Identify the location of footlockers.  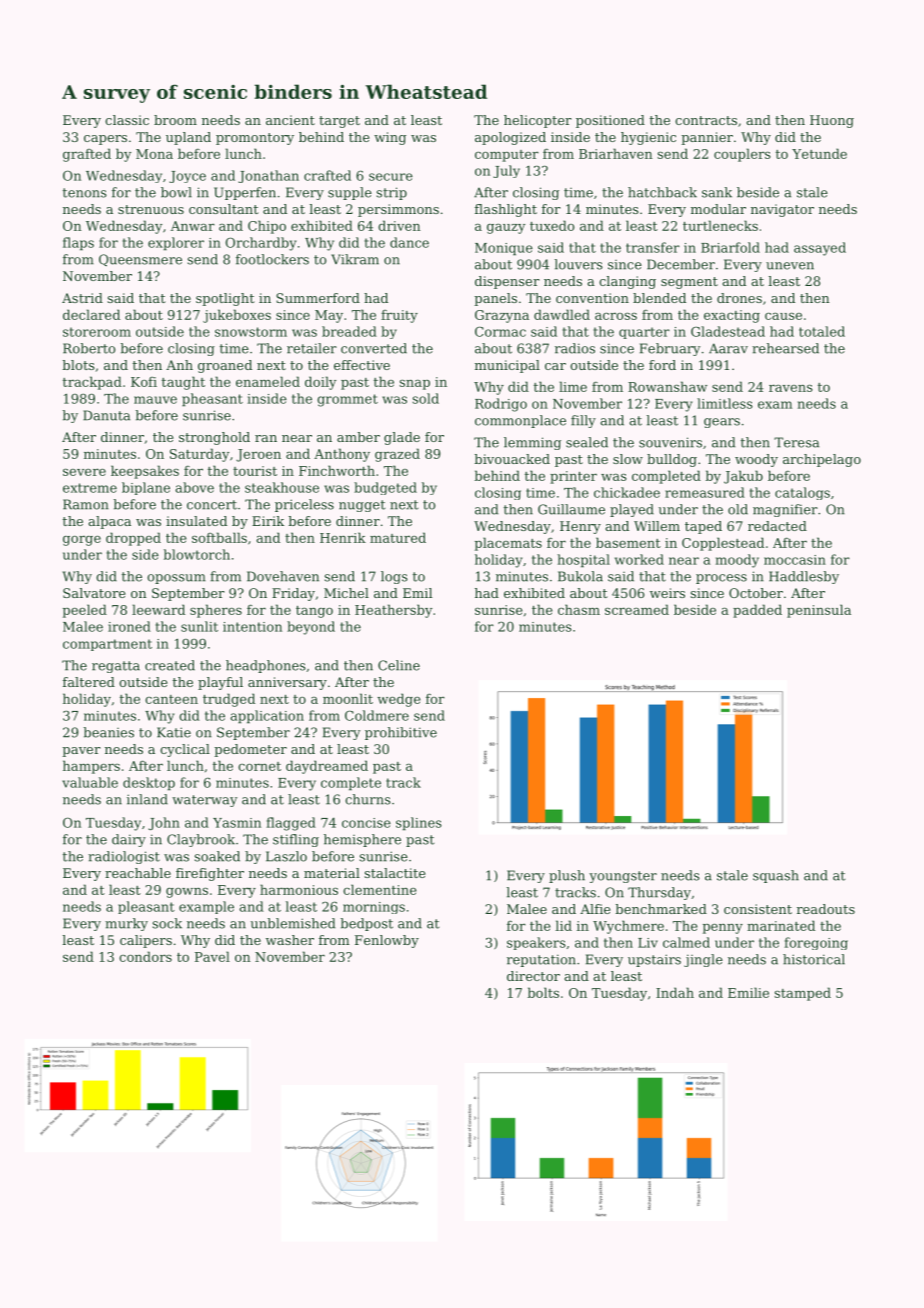
(272, 259).
